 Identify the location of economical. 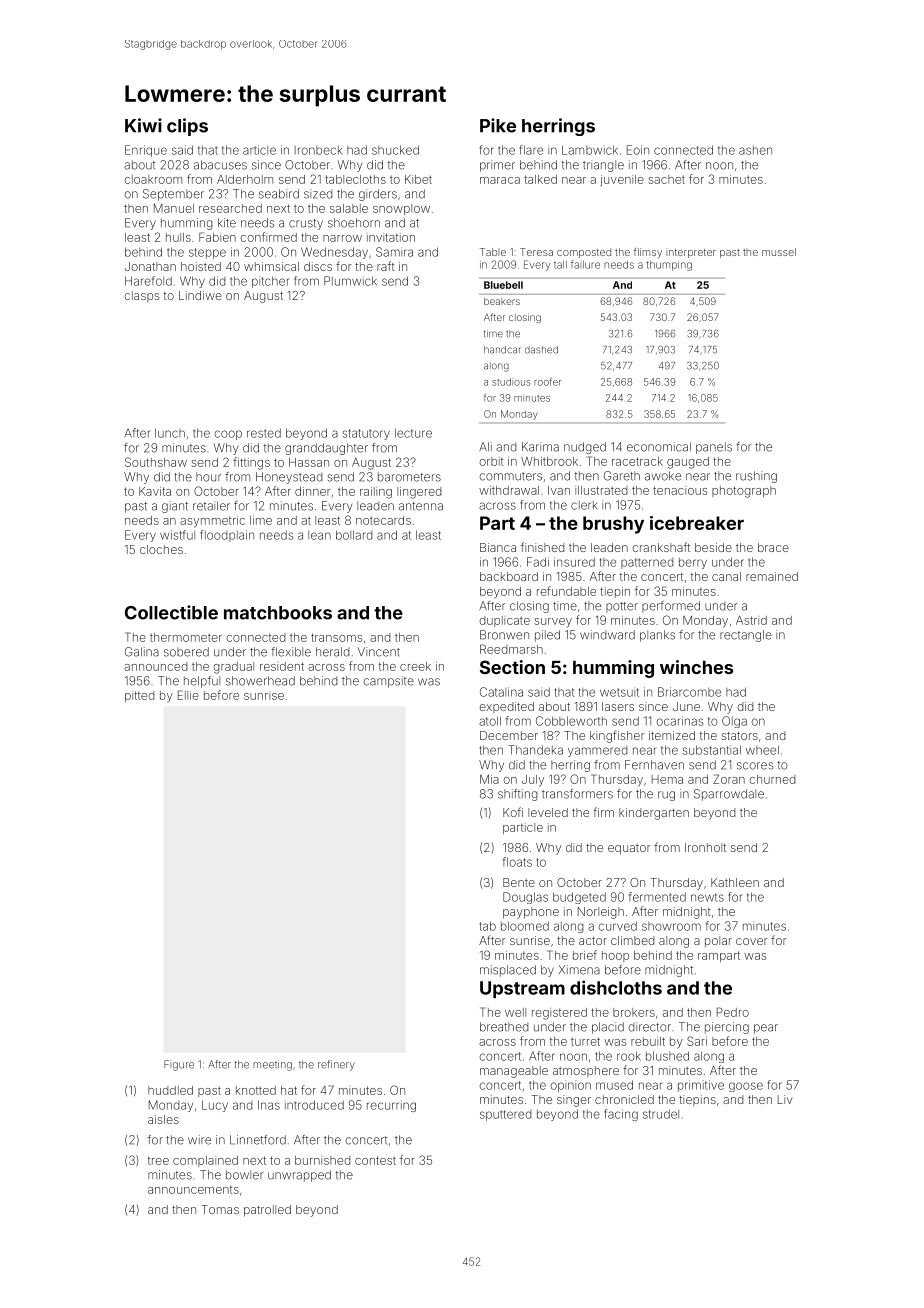
(659, 447).
